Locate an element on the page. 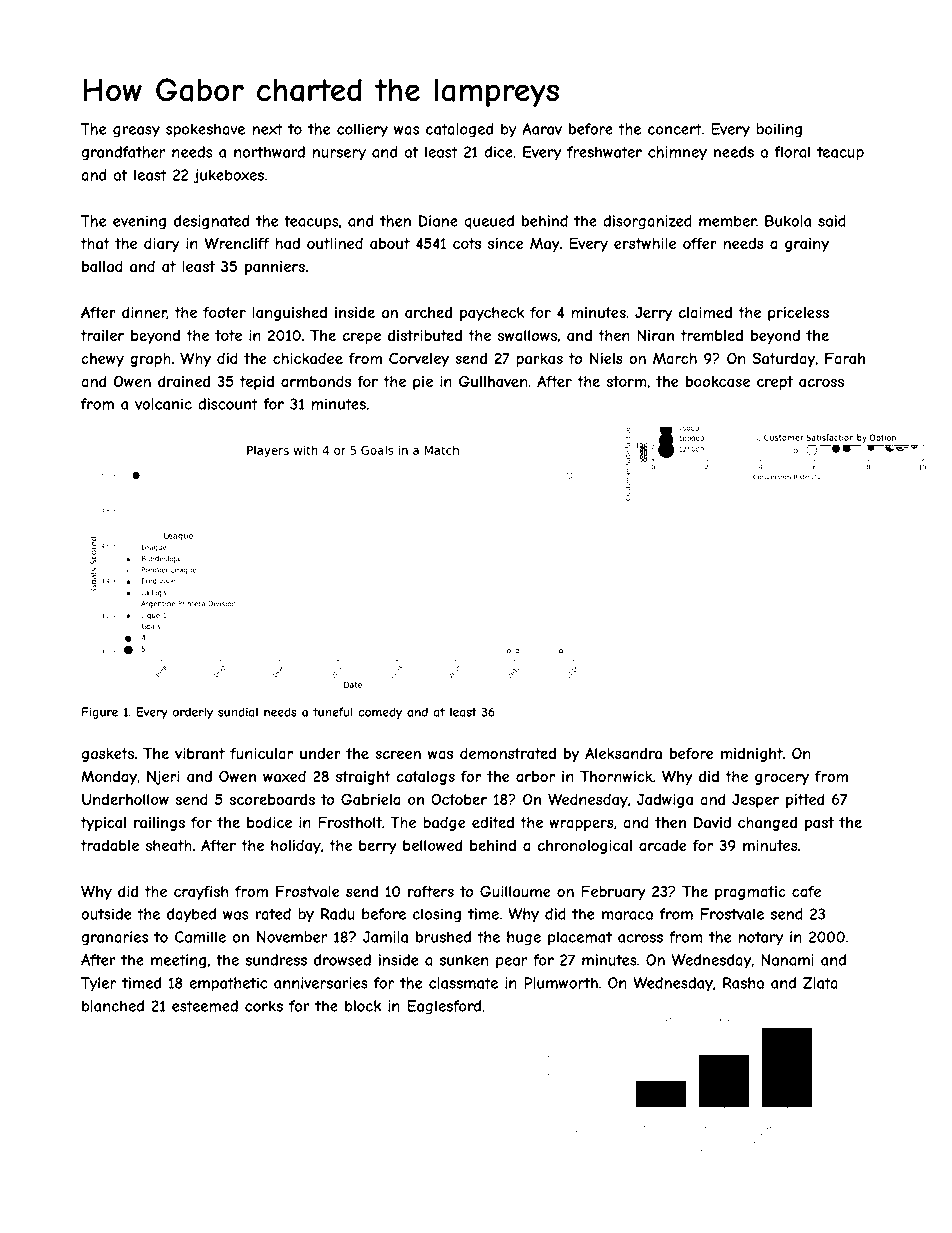 The width and height of the page is (952, 1233). blanched is located at coordinates (113, 1006).
